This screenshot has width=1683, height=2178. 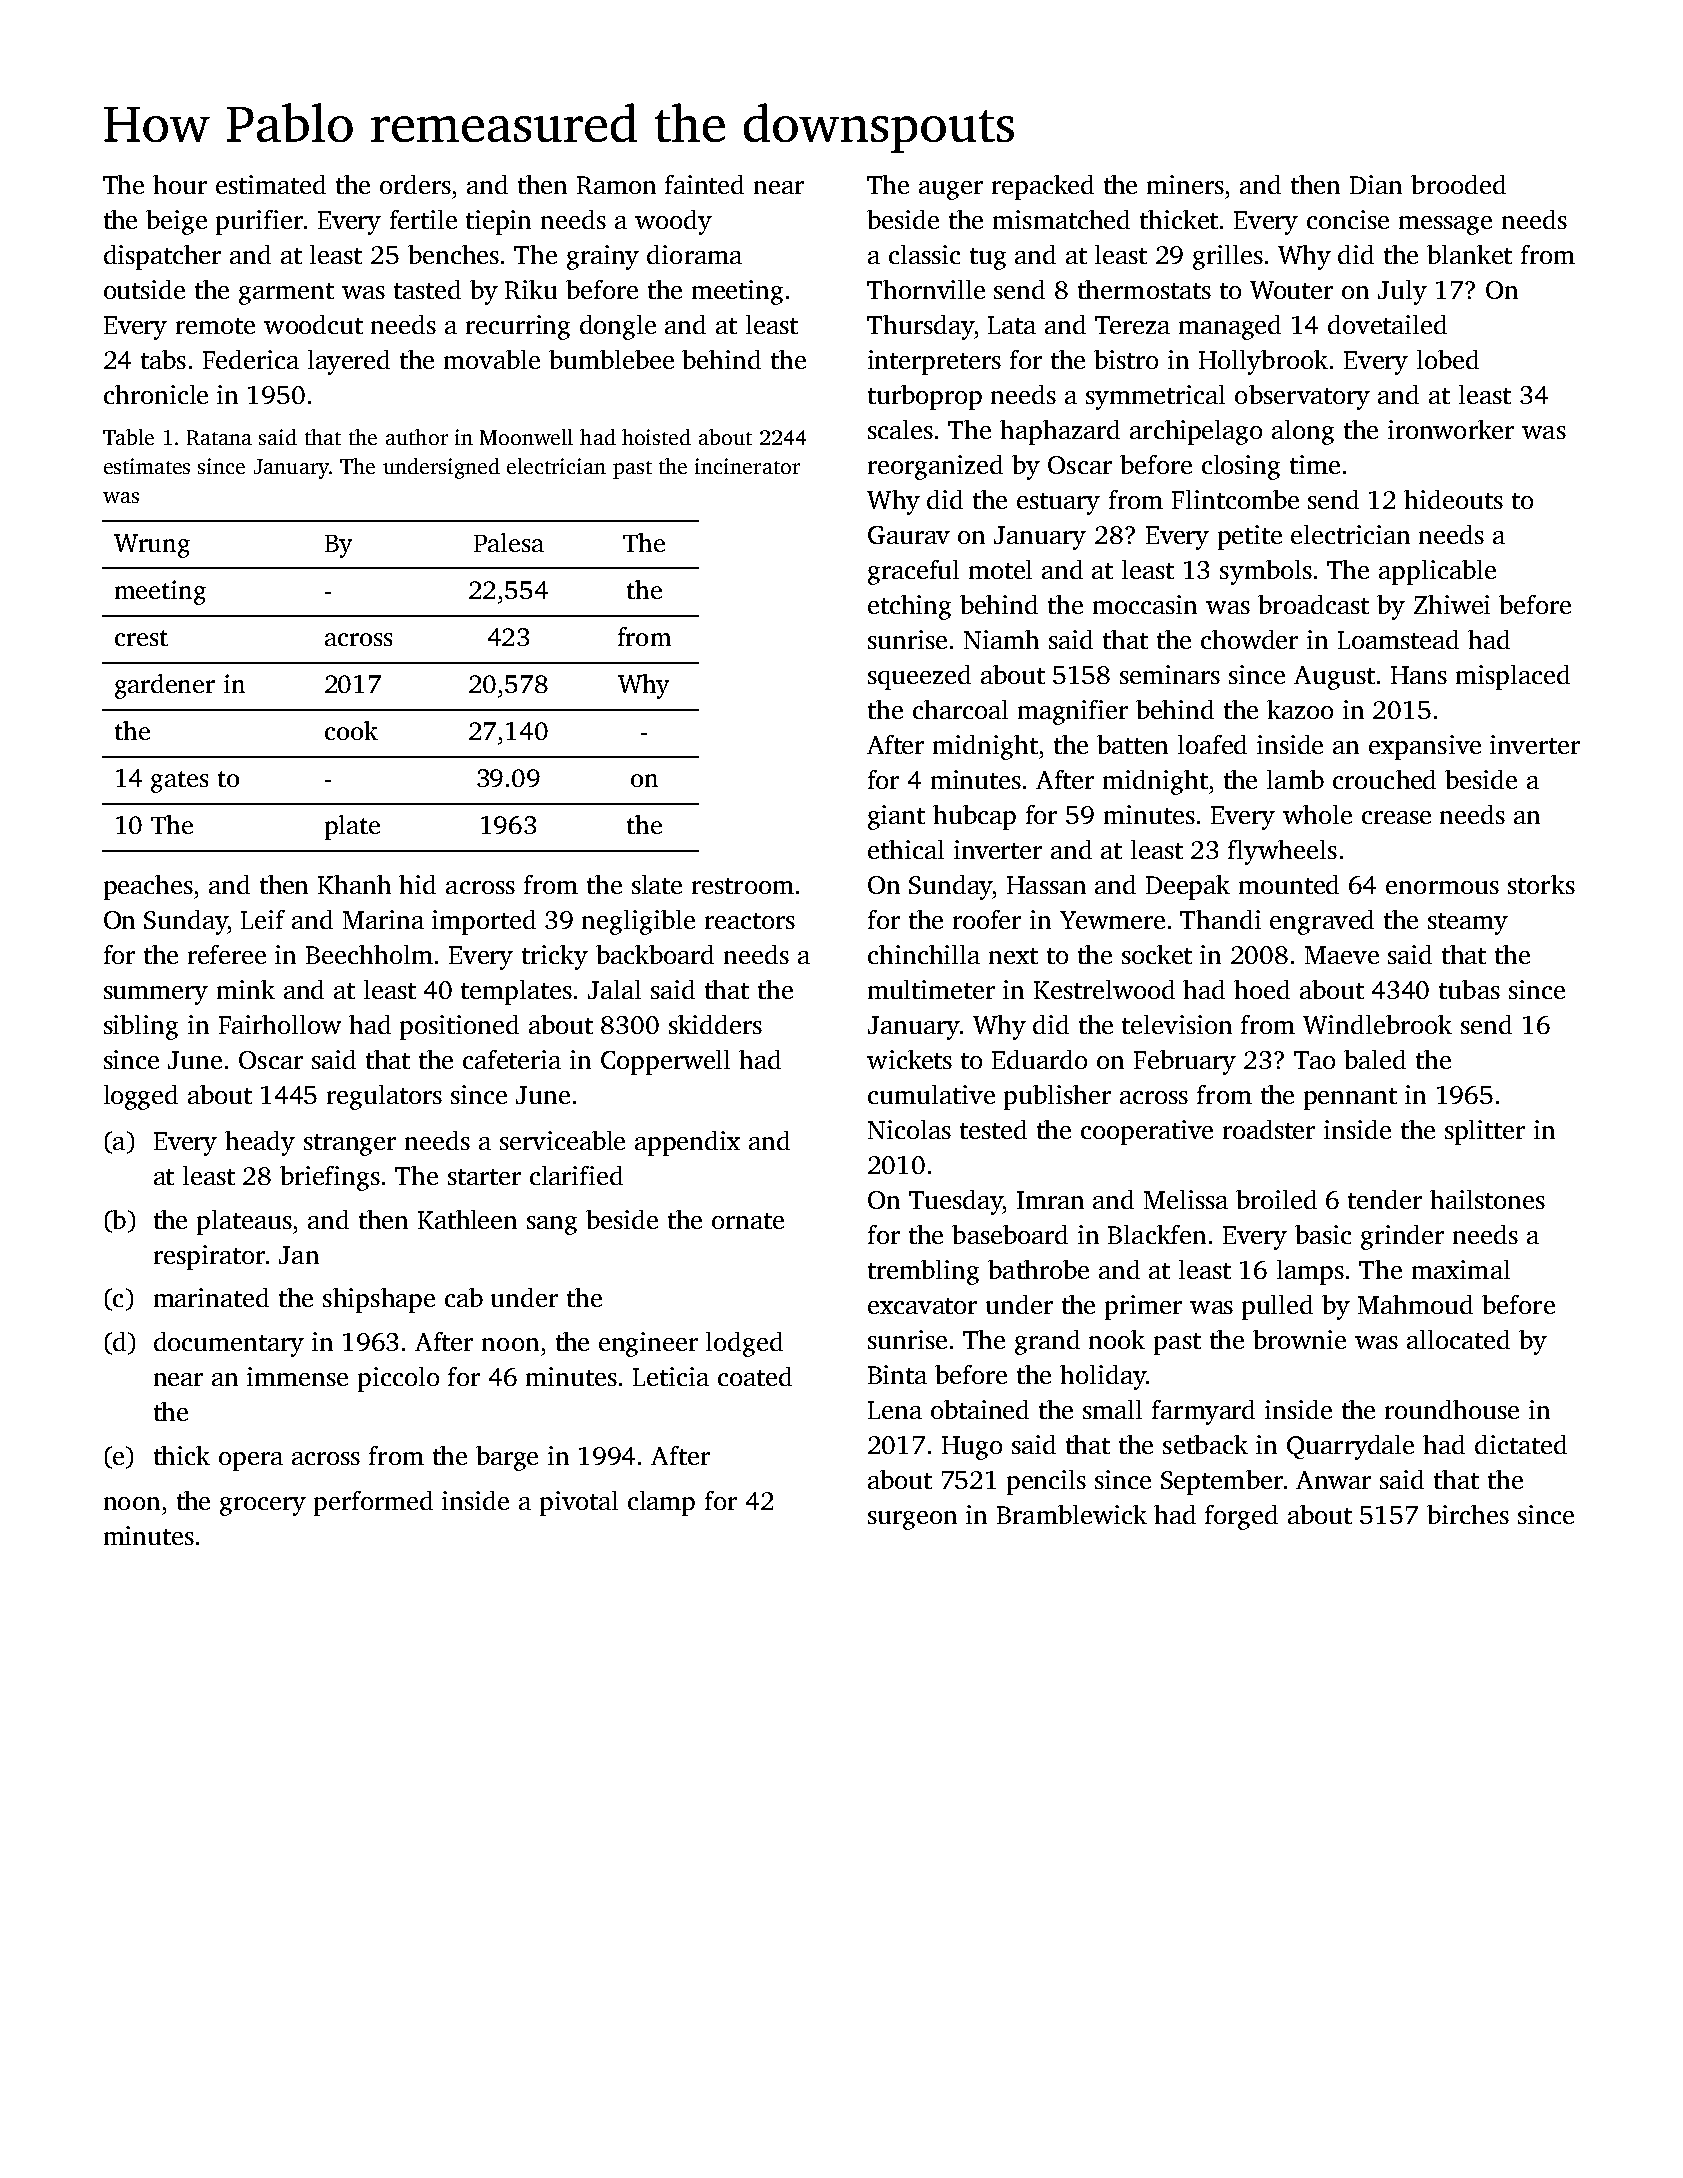 What do you see at coordinates (1132, 325) in the screenshot?
I see `Tereza` at bounding box center [1132, 325].
